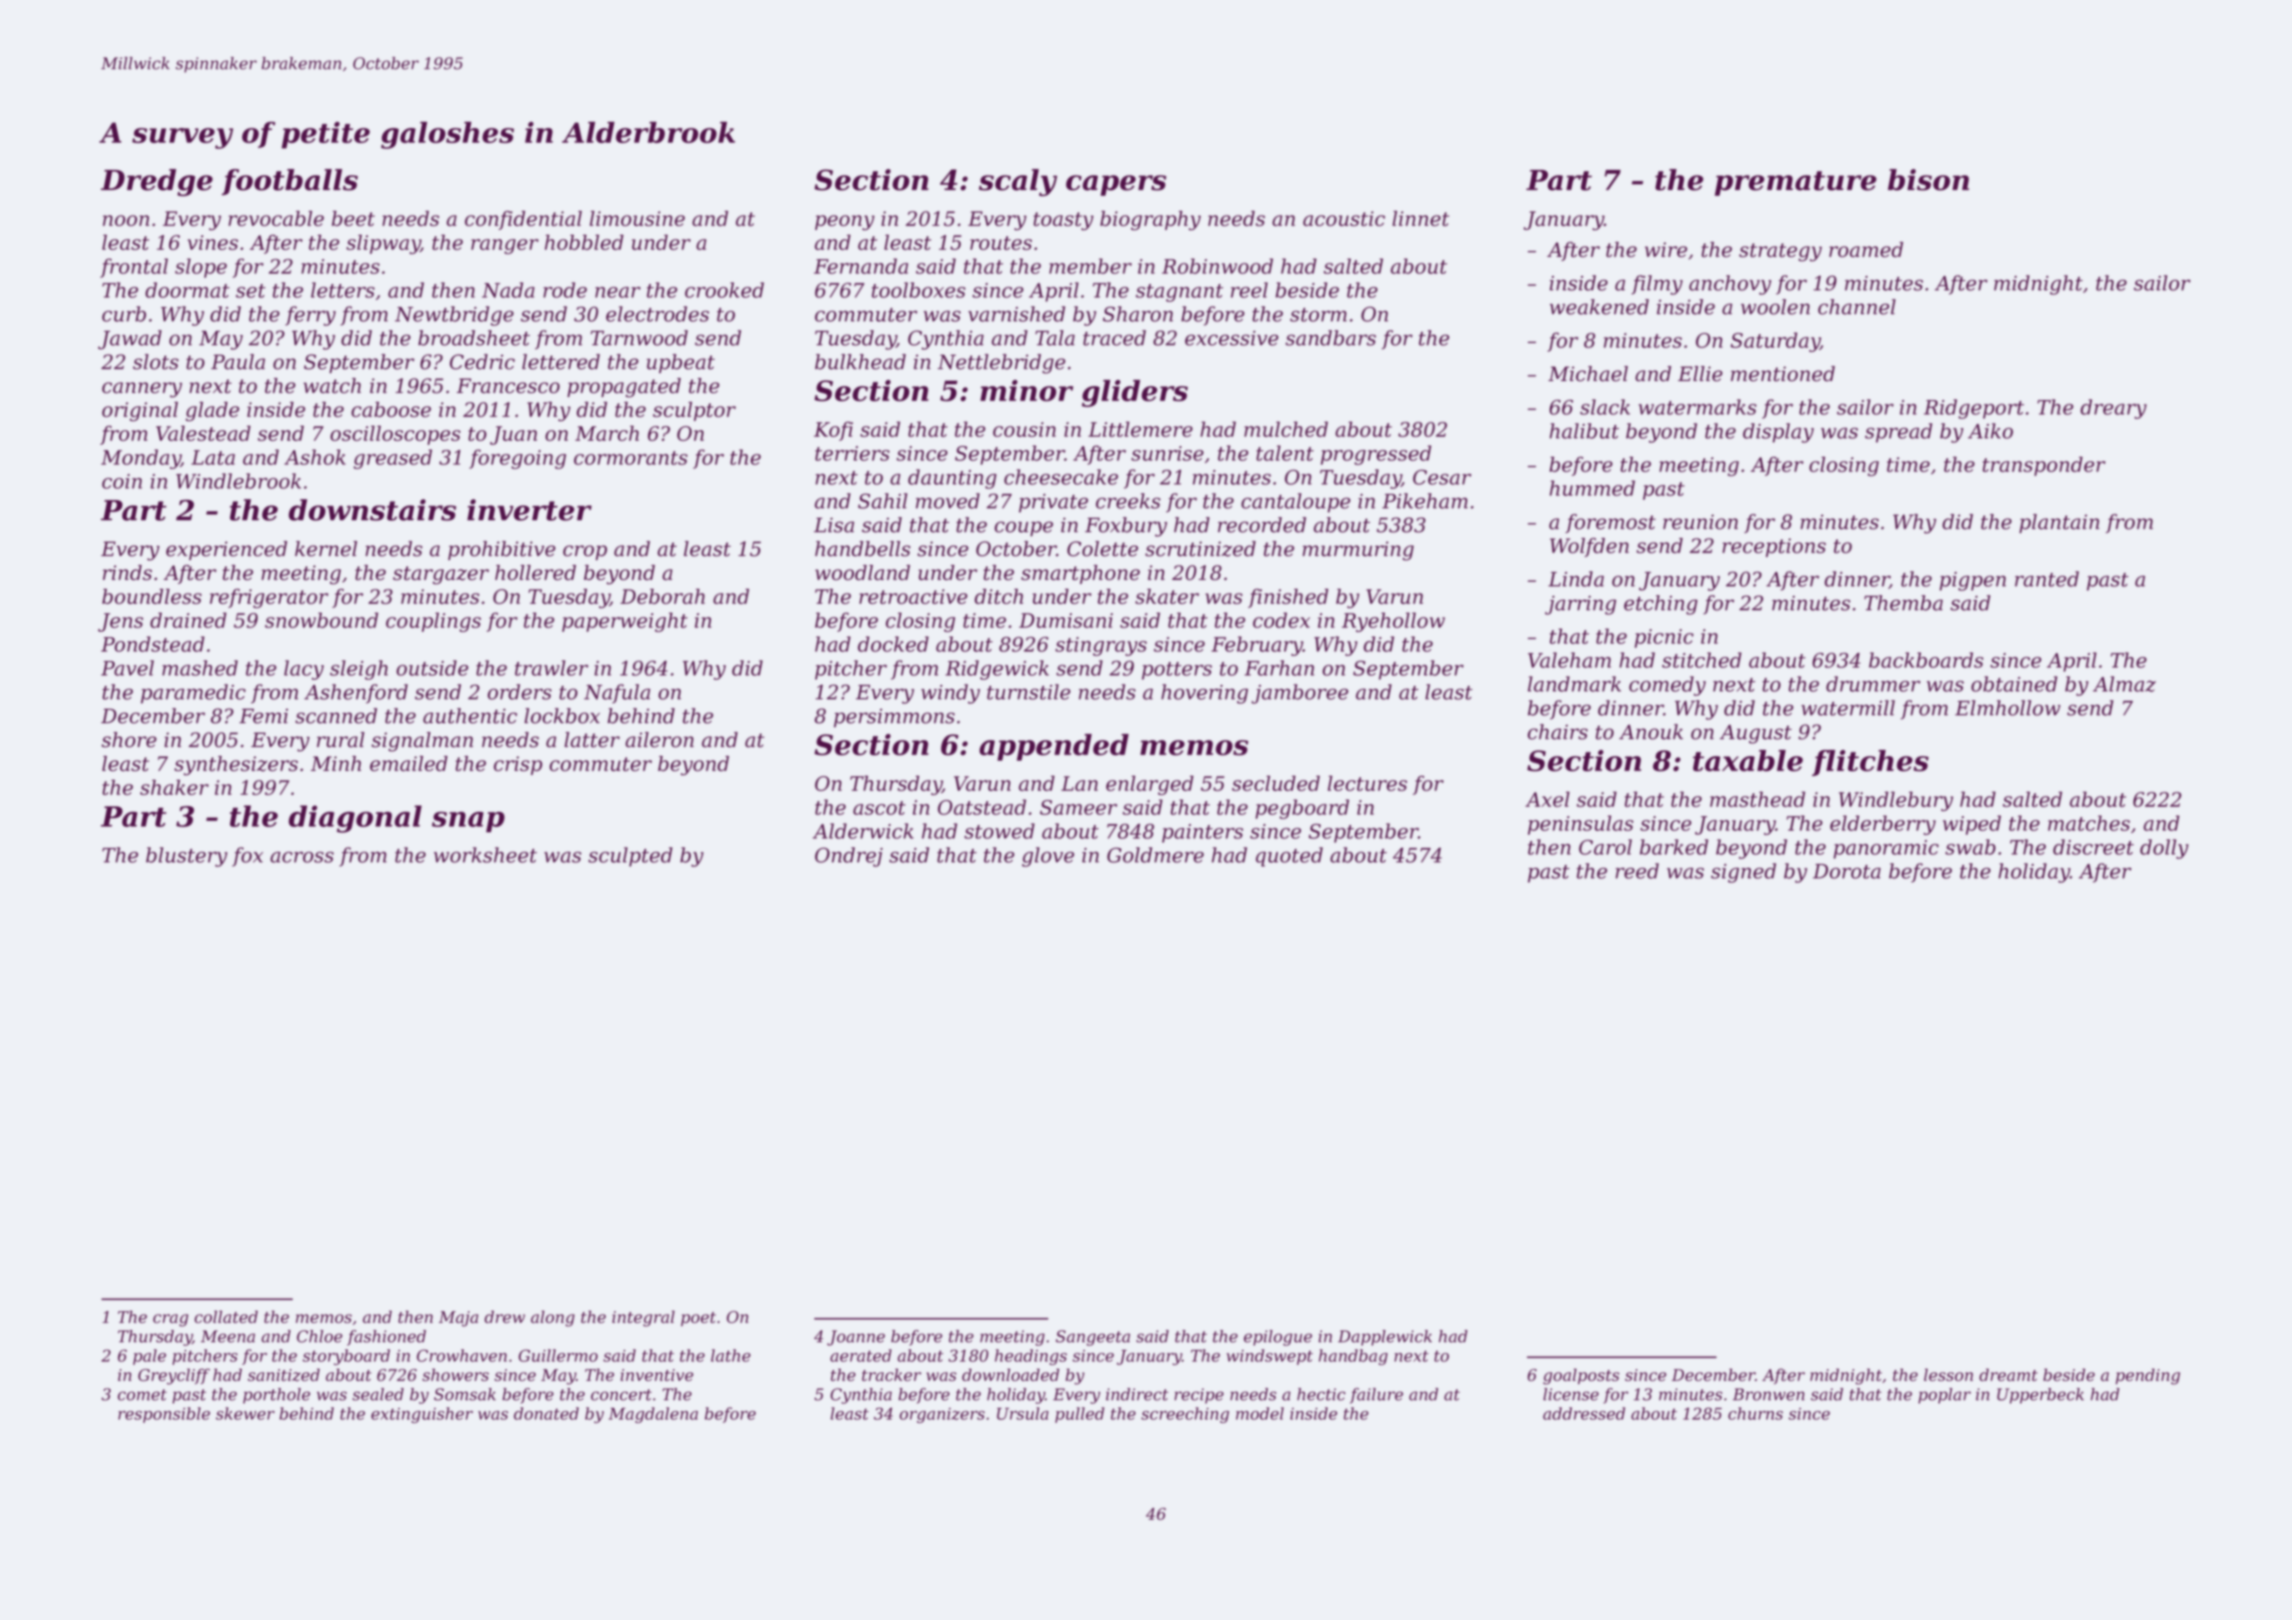  I want to click on signed, so click(1743, 873).
